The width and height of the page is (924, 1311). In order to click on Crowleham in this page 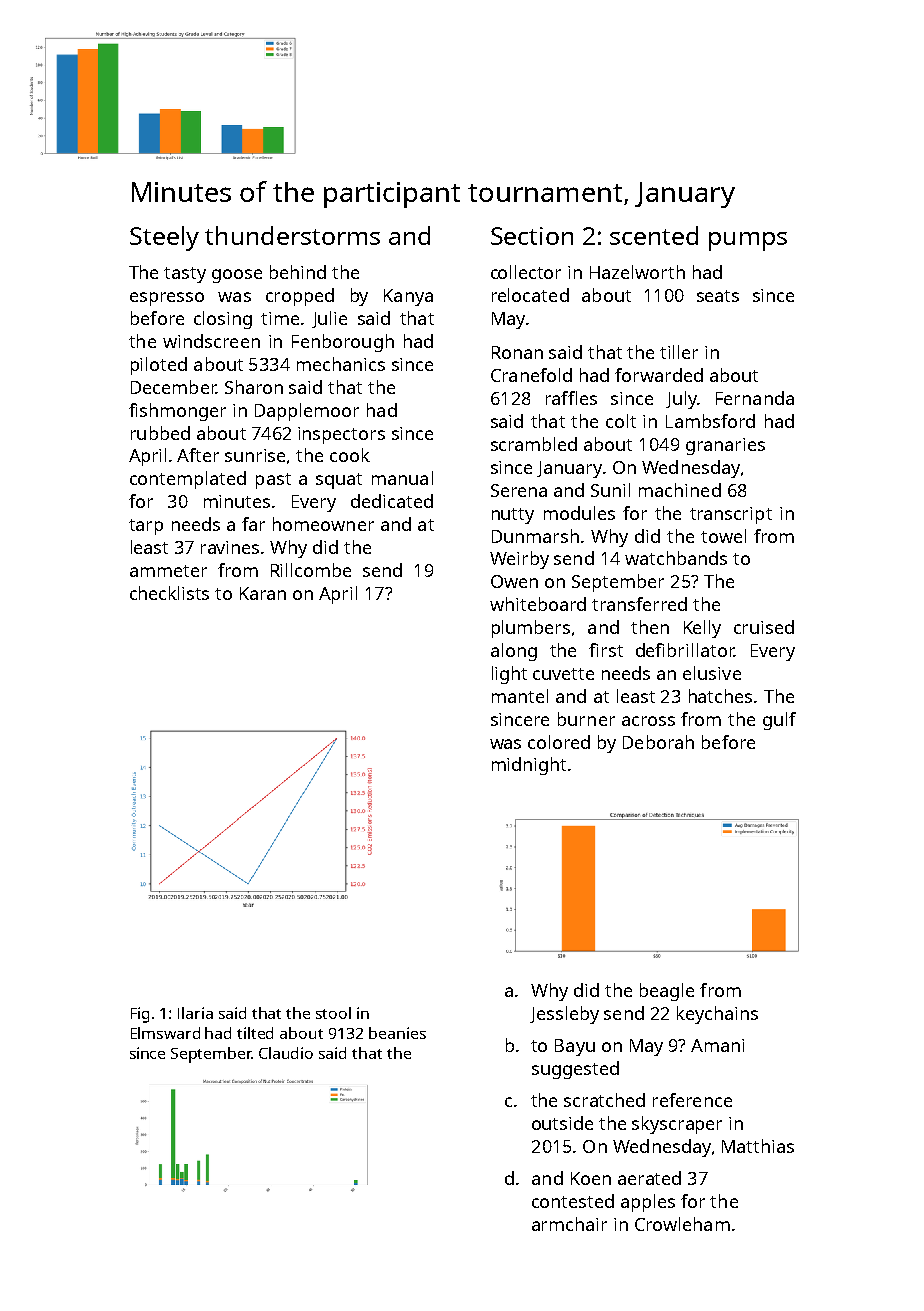, I will do `click(682, 1224)`.
